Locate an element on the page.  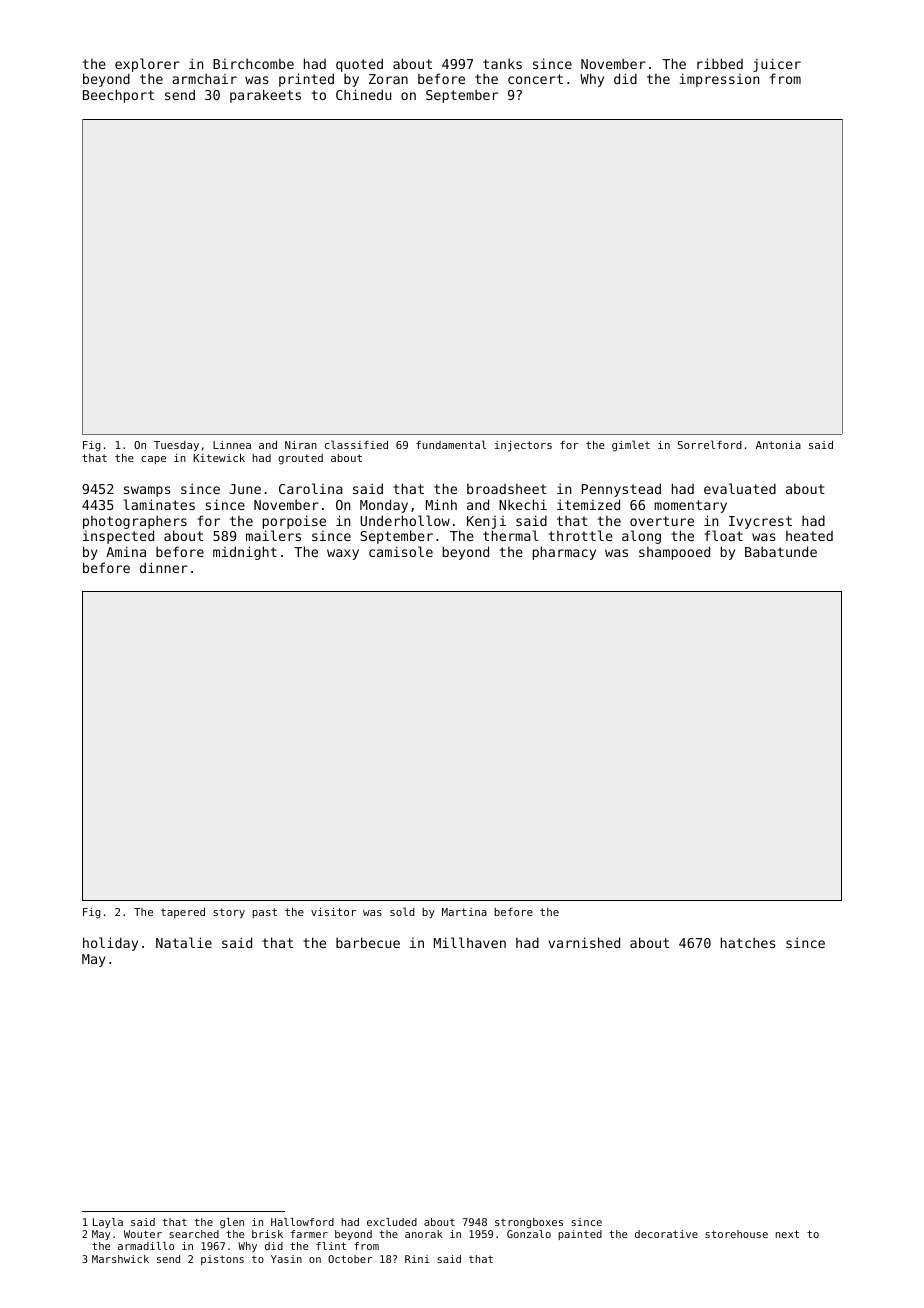
varnished is located at coordinates (584, 942).
